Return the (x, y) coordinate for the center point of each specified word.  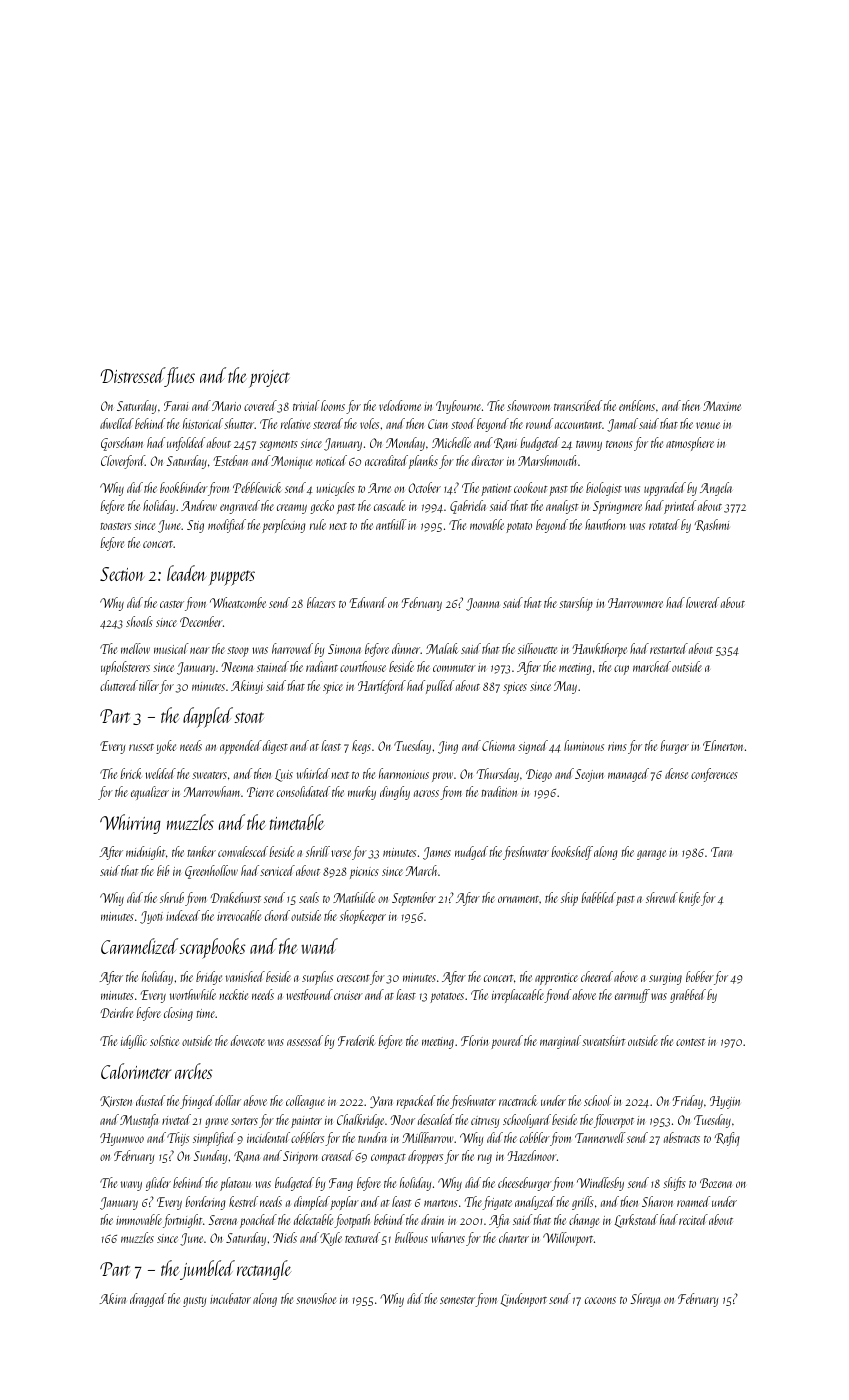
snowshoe (316, 1298)
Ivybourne (458, 407)
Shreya (645, 1300)
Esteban (231, 460)
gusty (194, 1302)
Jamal (622, 425)
